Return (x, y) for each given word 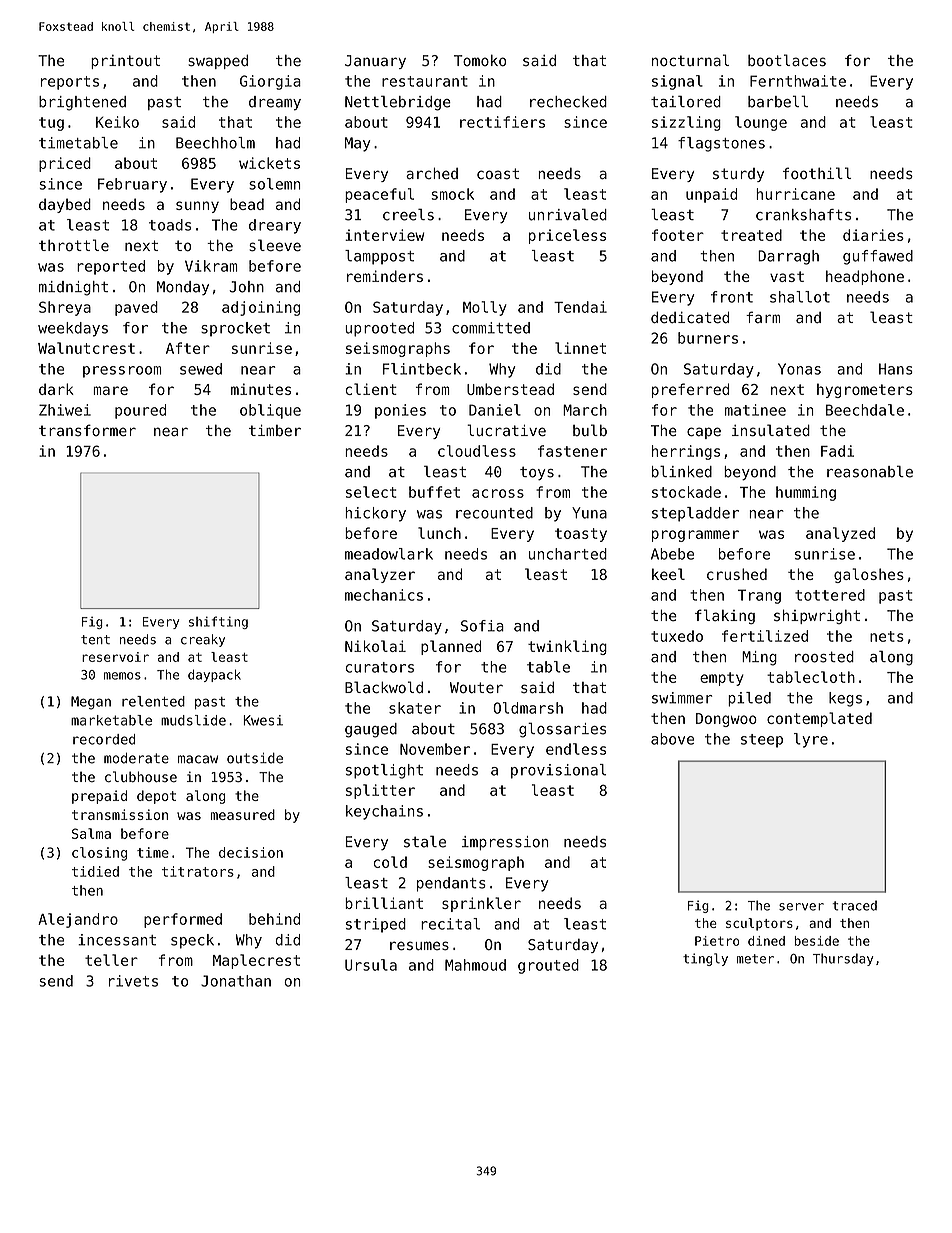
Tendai (580, 307)
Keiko (117, 122)
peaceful (379, 195)
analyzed (840, 534)
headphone (865, 277)
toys (537, 474)
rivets (133, 981)
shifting (218, 622)
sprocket (235, 329)
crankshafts (803, 215)
